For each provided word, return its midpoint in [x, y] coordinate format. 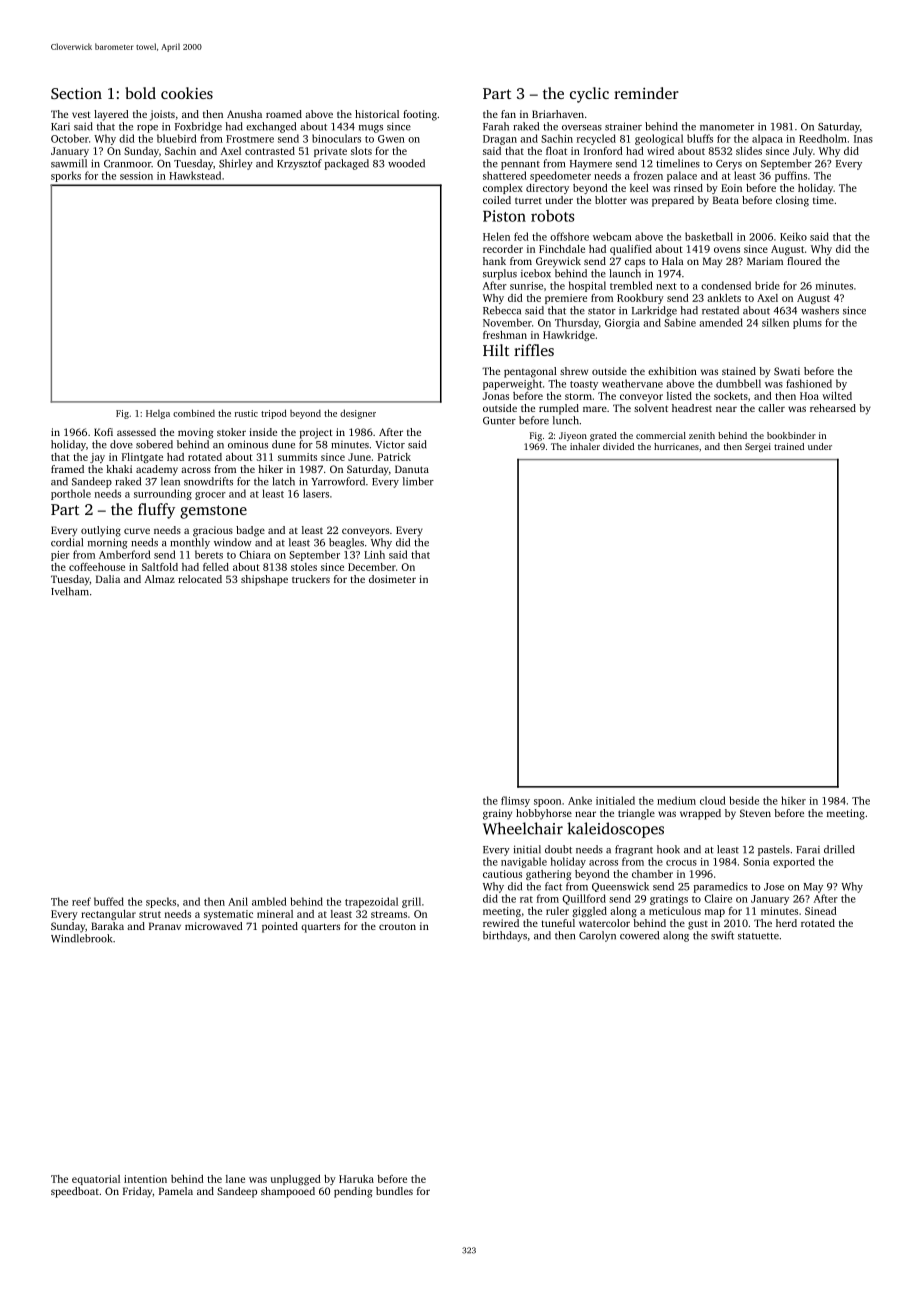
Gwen [391, 139]
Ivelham [70, 591]
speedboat [75, 1192]
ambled [269, 901]
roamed [284, 114]
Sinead [821, 911]
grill [411, 902]
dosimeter [392, 579]
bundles [394, 1191]
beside [744, 800]
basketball [709, 236]
